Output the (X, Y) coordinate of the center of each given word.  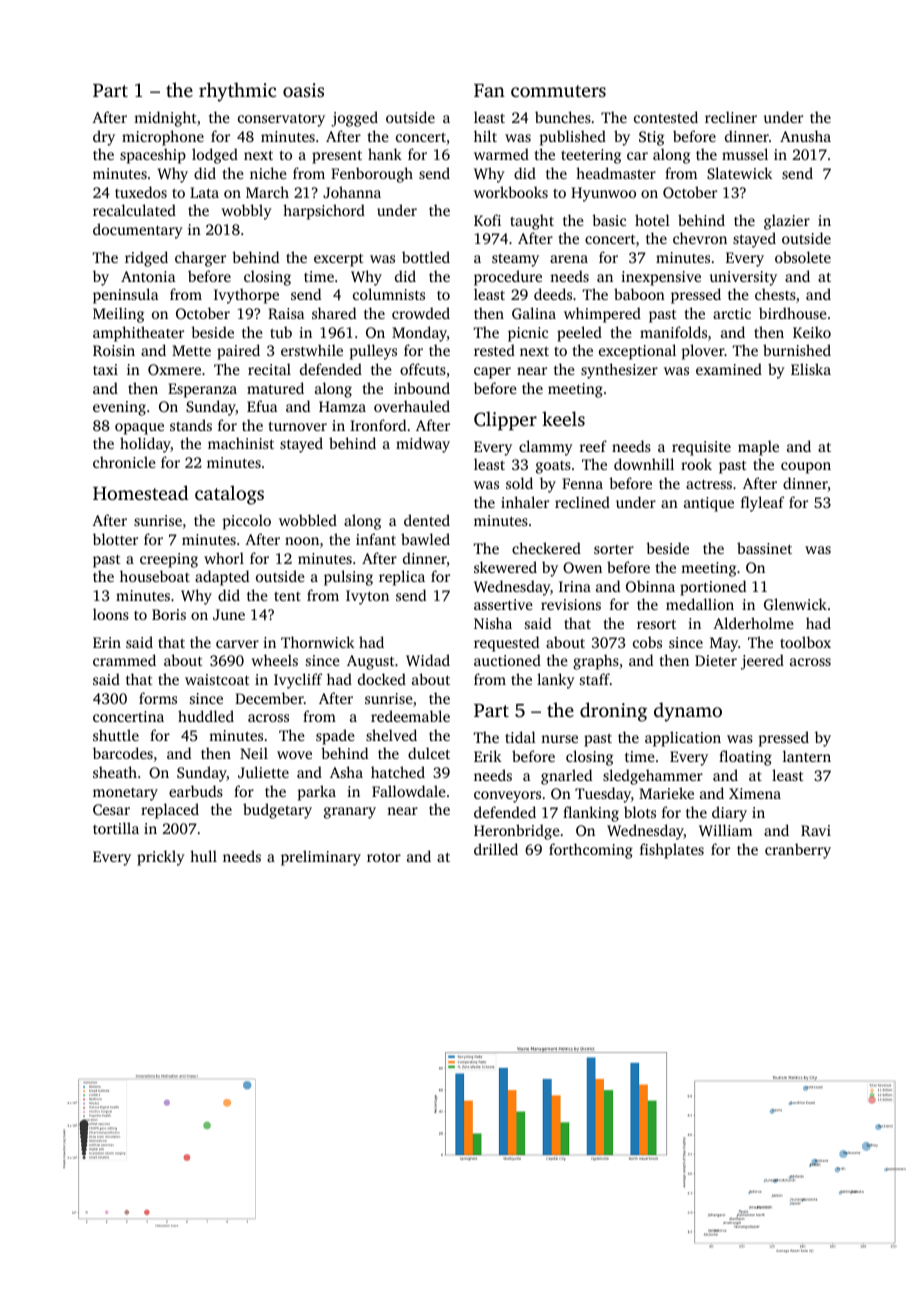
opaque (139, 429)
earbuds (196, 791)
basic (609, 220)
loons (111, 614)
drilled (496, 849)
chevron (700, 238)
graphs (596, 662)
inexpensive (661, 278)
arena (569, 259)
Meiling (118, 315)
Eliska (811, 369)
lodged (215, 156)
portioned (713, 588)
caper (492, 373)
